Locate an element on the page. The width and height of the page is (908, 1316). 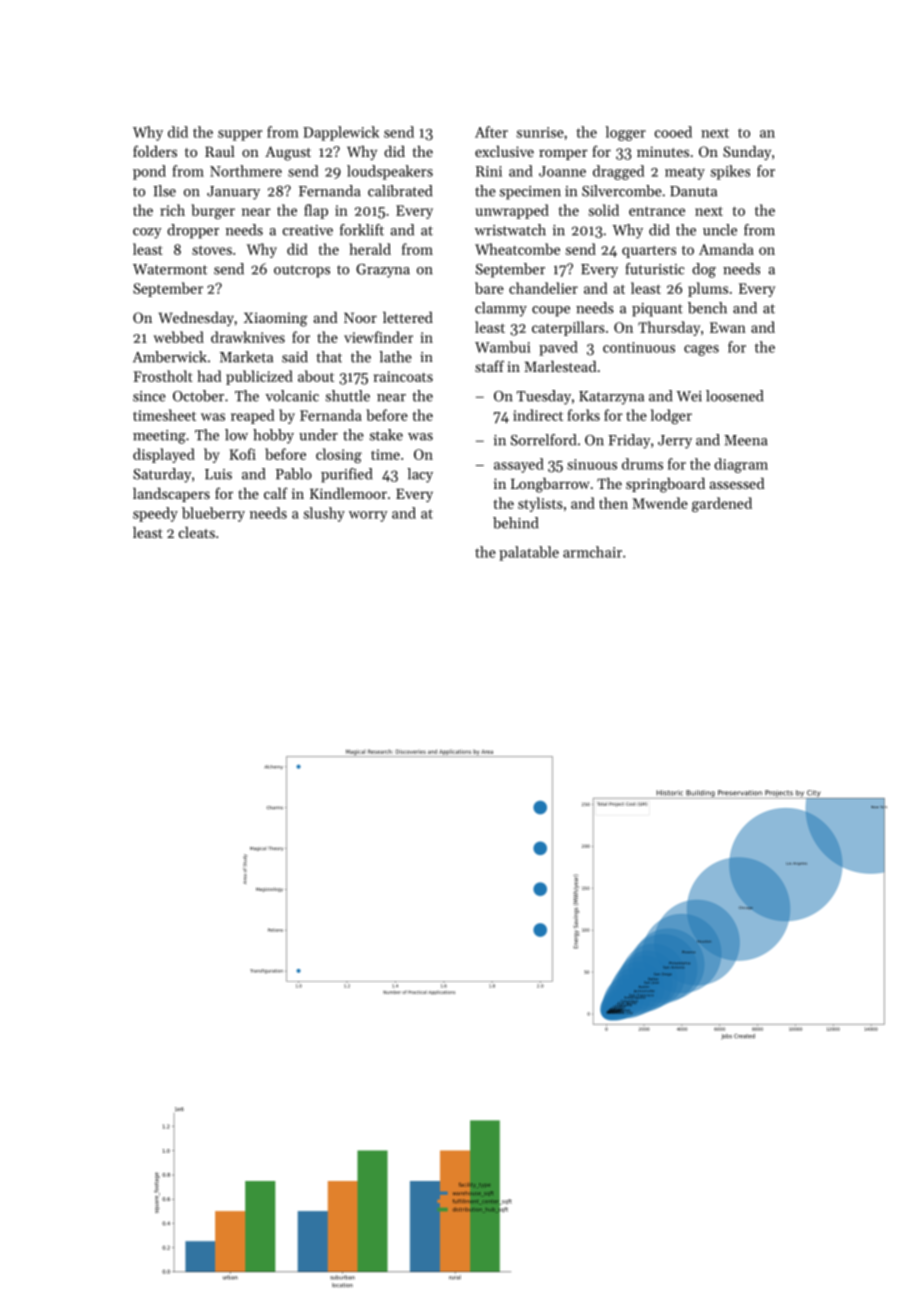
armchair is located at coordinates (592, 552).
